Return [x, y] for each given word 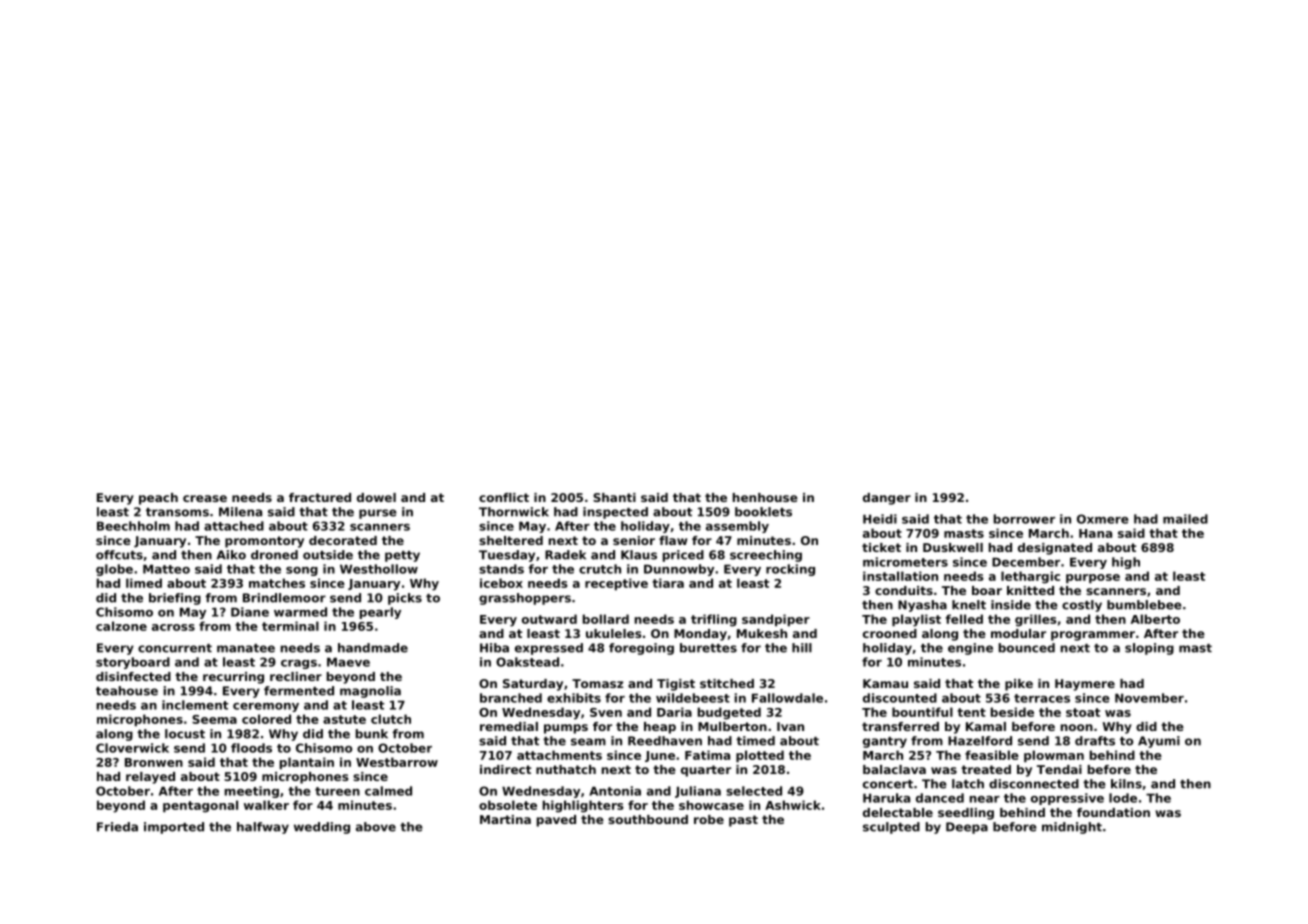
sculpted [891, 828]
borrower [1024, 519]
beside [1012, 712]
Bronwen [154, 762]
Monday [700, 635]
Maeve [348, 662]
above [376, 827]
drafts [1095, 741]
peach [158, 499]
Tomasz [597, 683]
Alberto [1155, 619]
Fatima [707, 755]
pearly [380, 613]
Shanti [614, 497]
